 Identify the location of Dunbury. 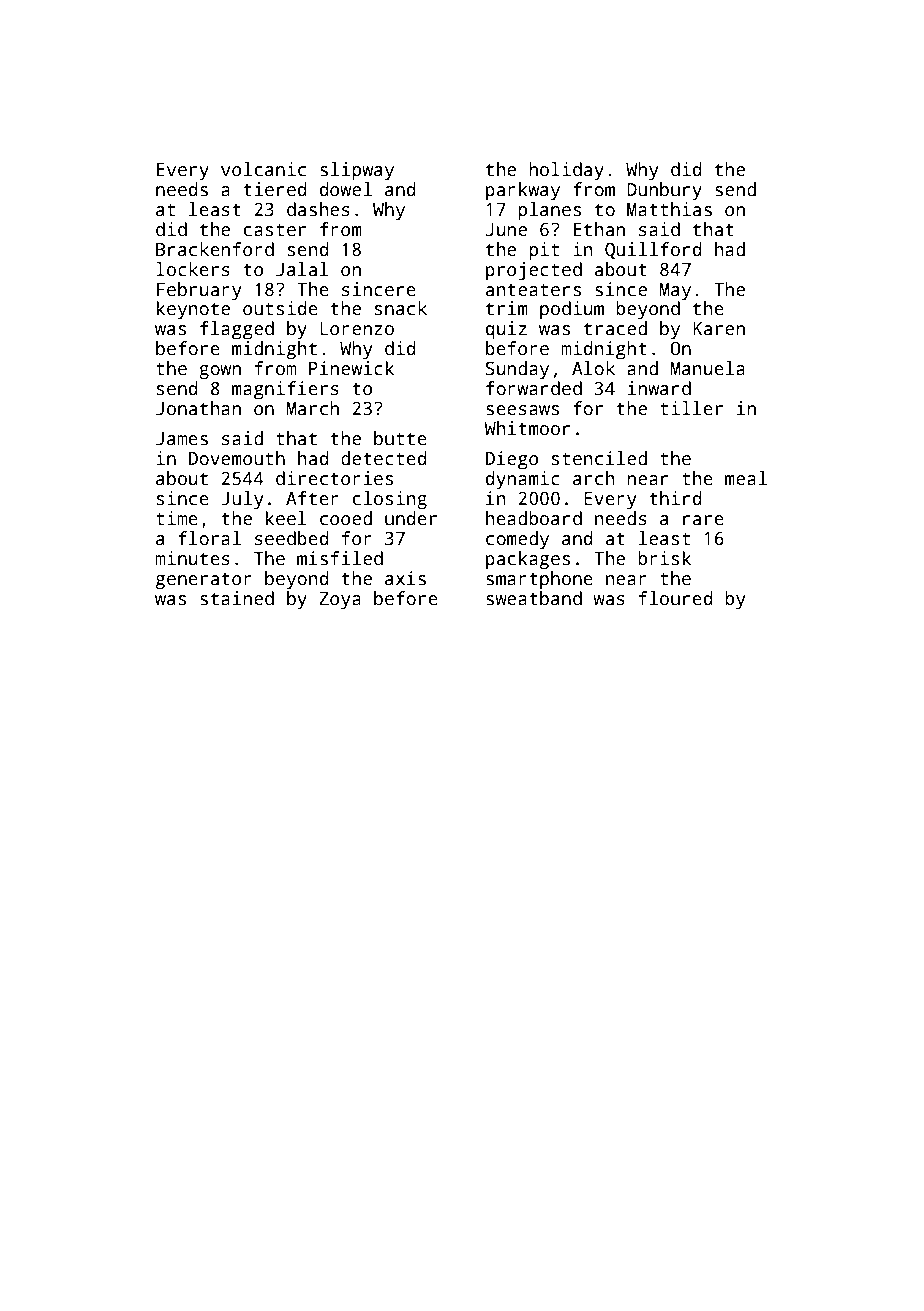
(664, 191).
